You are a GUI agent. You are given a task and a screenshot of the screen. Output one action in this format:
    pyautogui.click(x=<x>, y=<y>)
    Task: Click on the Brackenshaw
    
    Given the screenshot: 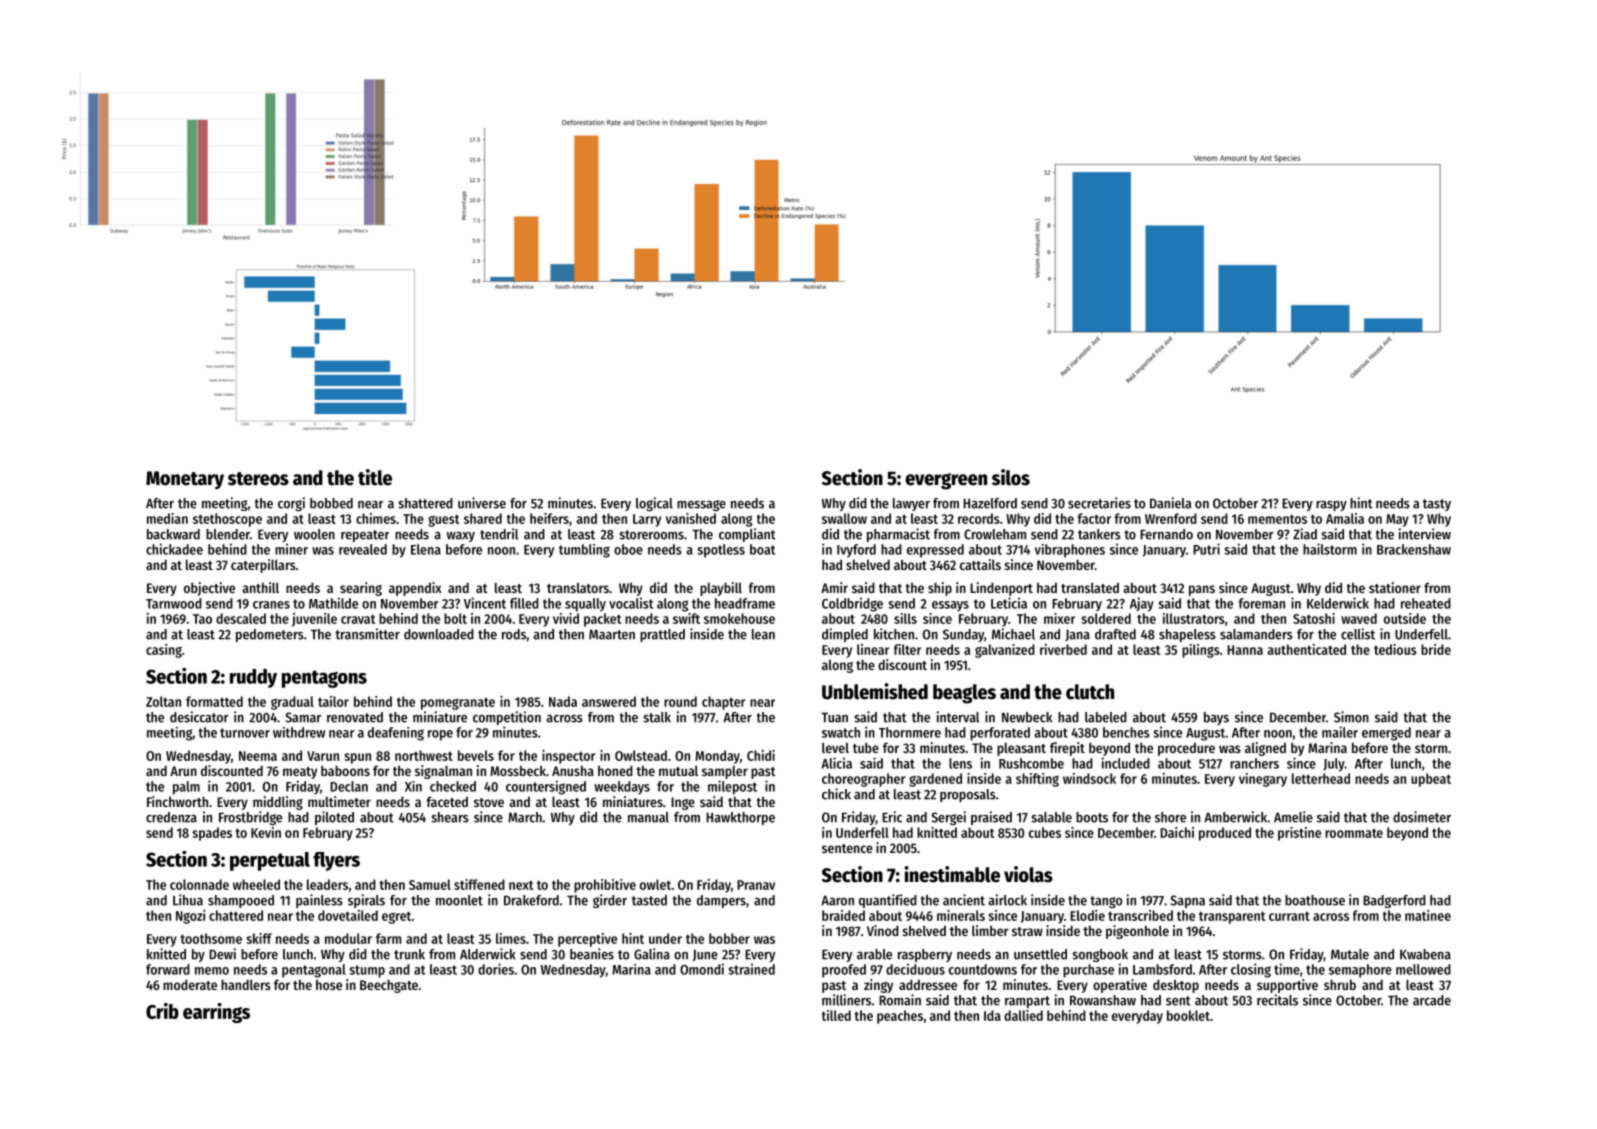 What is the action you would take?
    pyautogui.click(x=1414, y=549)
